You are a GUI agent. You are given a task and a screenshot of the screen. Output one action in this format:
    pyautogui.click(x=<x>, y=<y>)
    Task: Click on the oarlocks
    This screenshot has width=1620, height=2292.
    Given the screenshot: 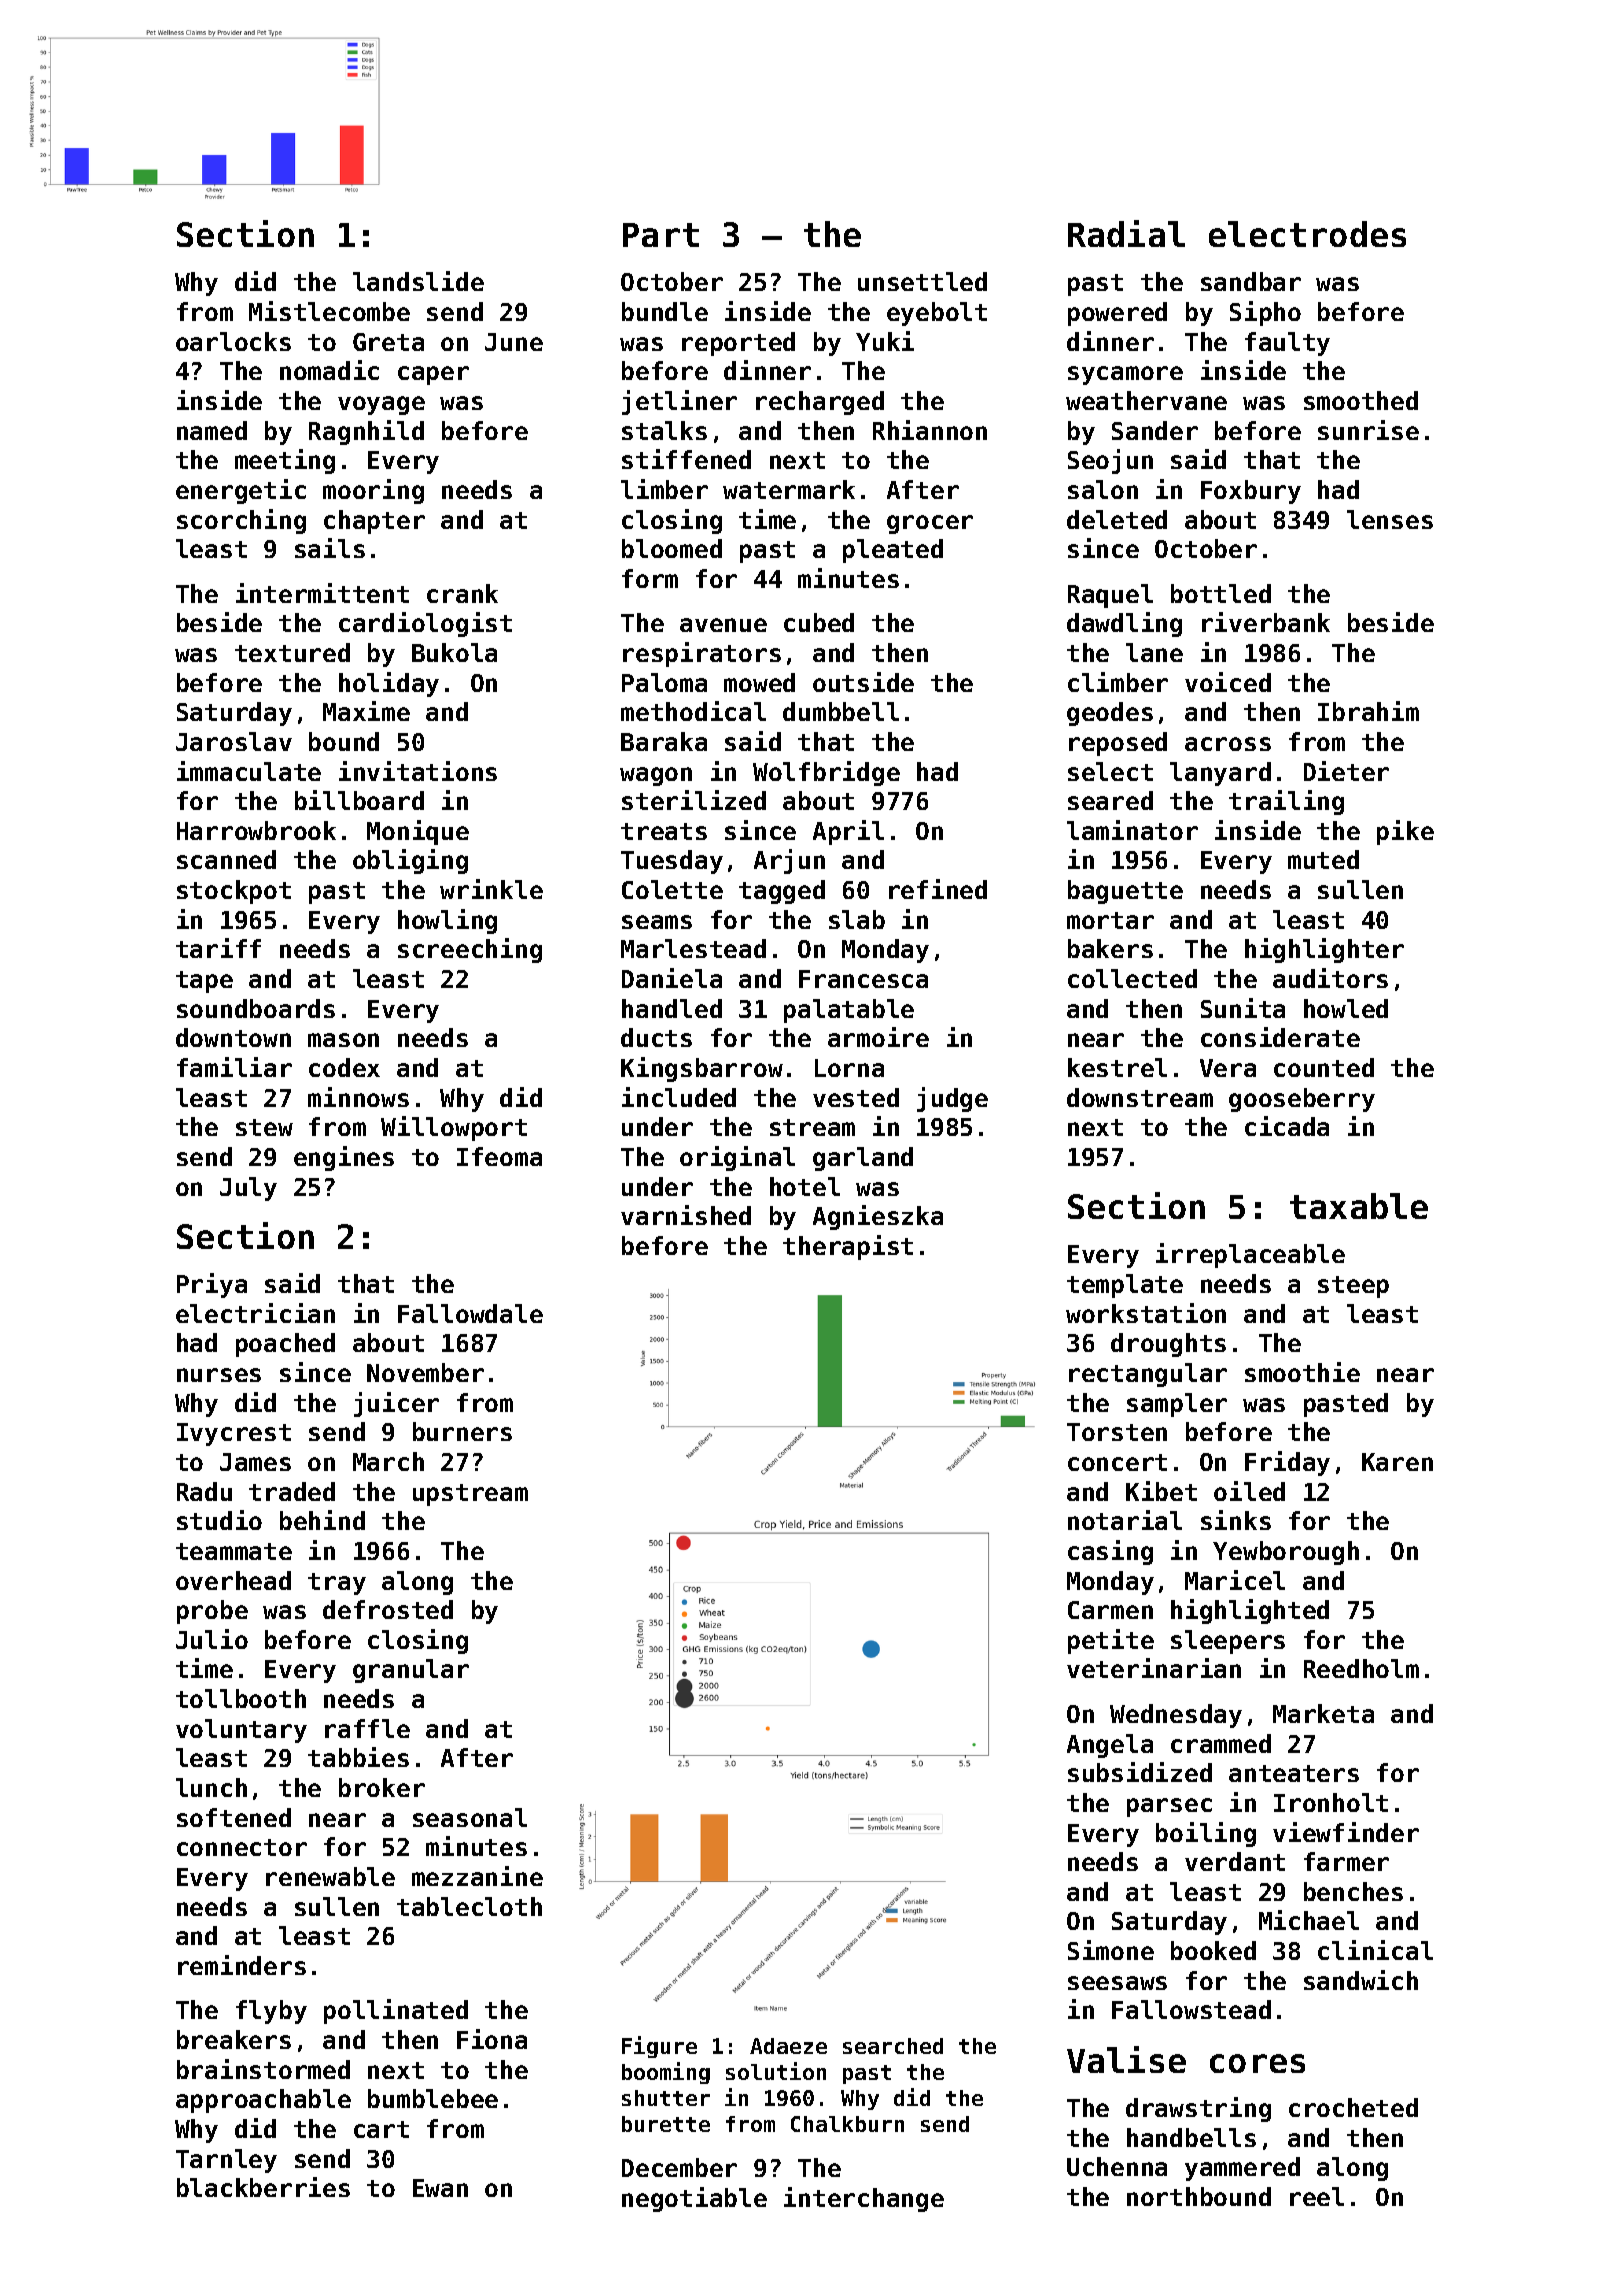 What is the action you would take?
    pyautogui.click(x=233, y=341)
